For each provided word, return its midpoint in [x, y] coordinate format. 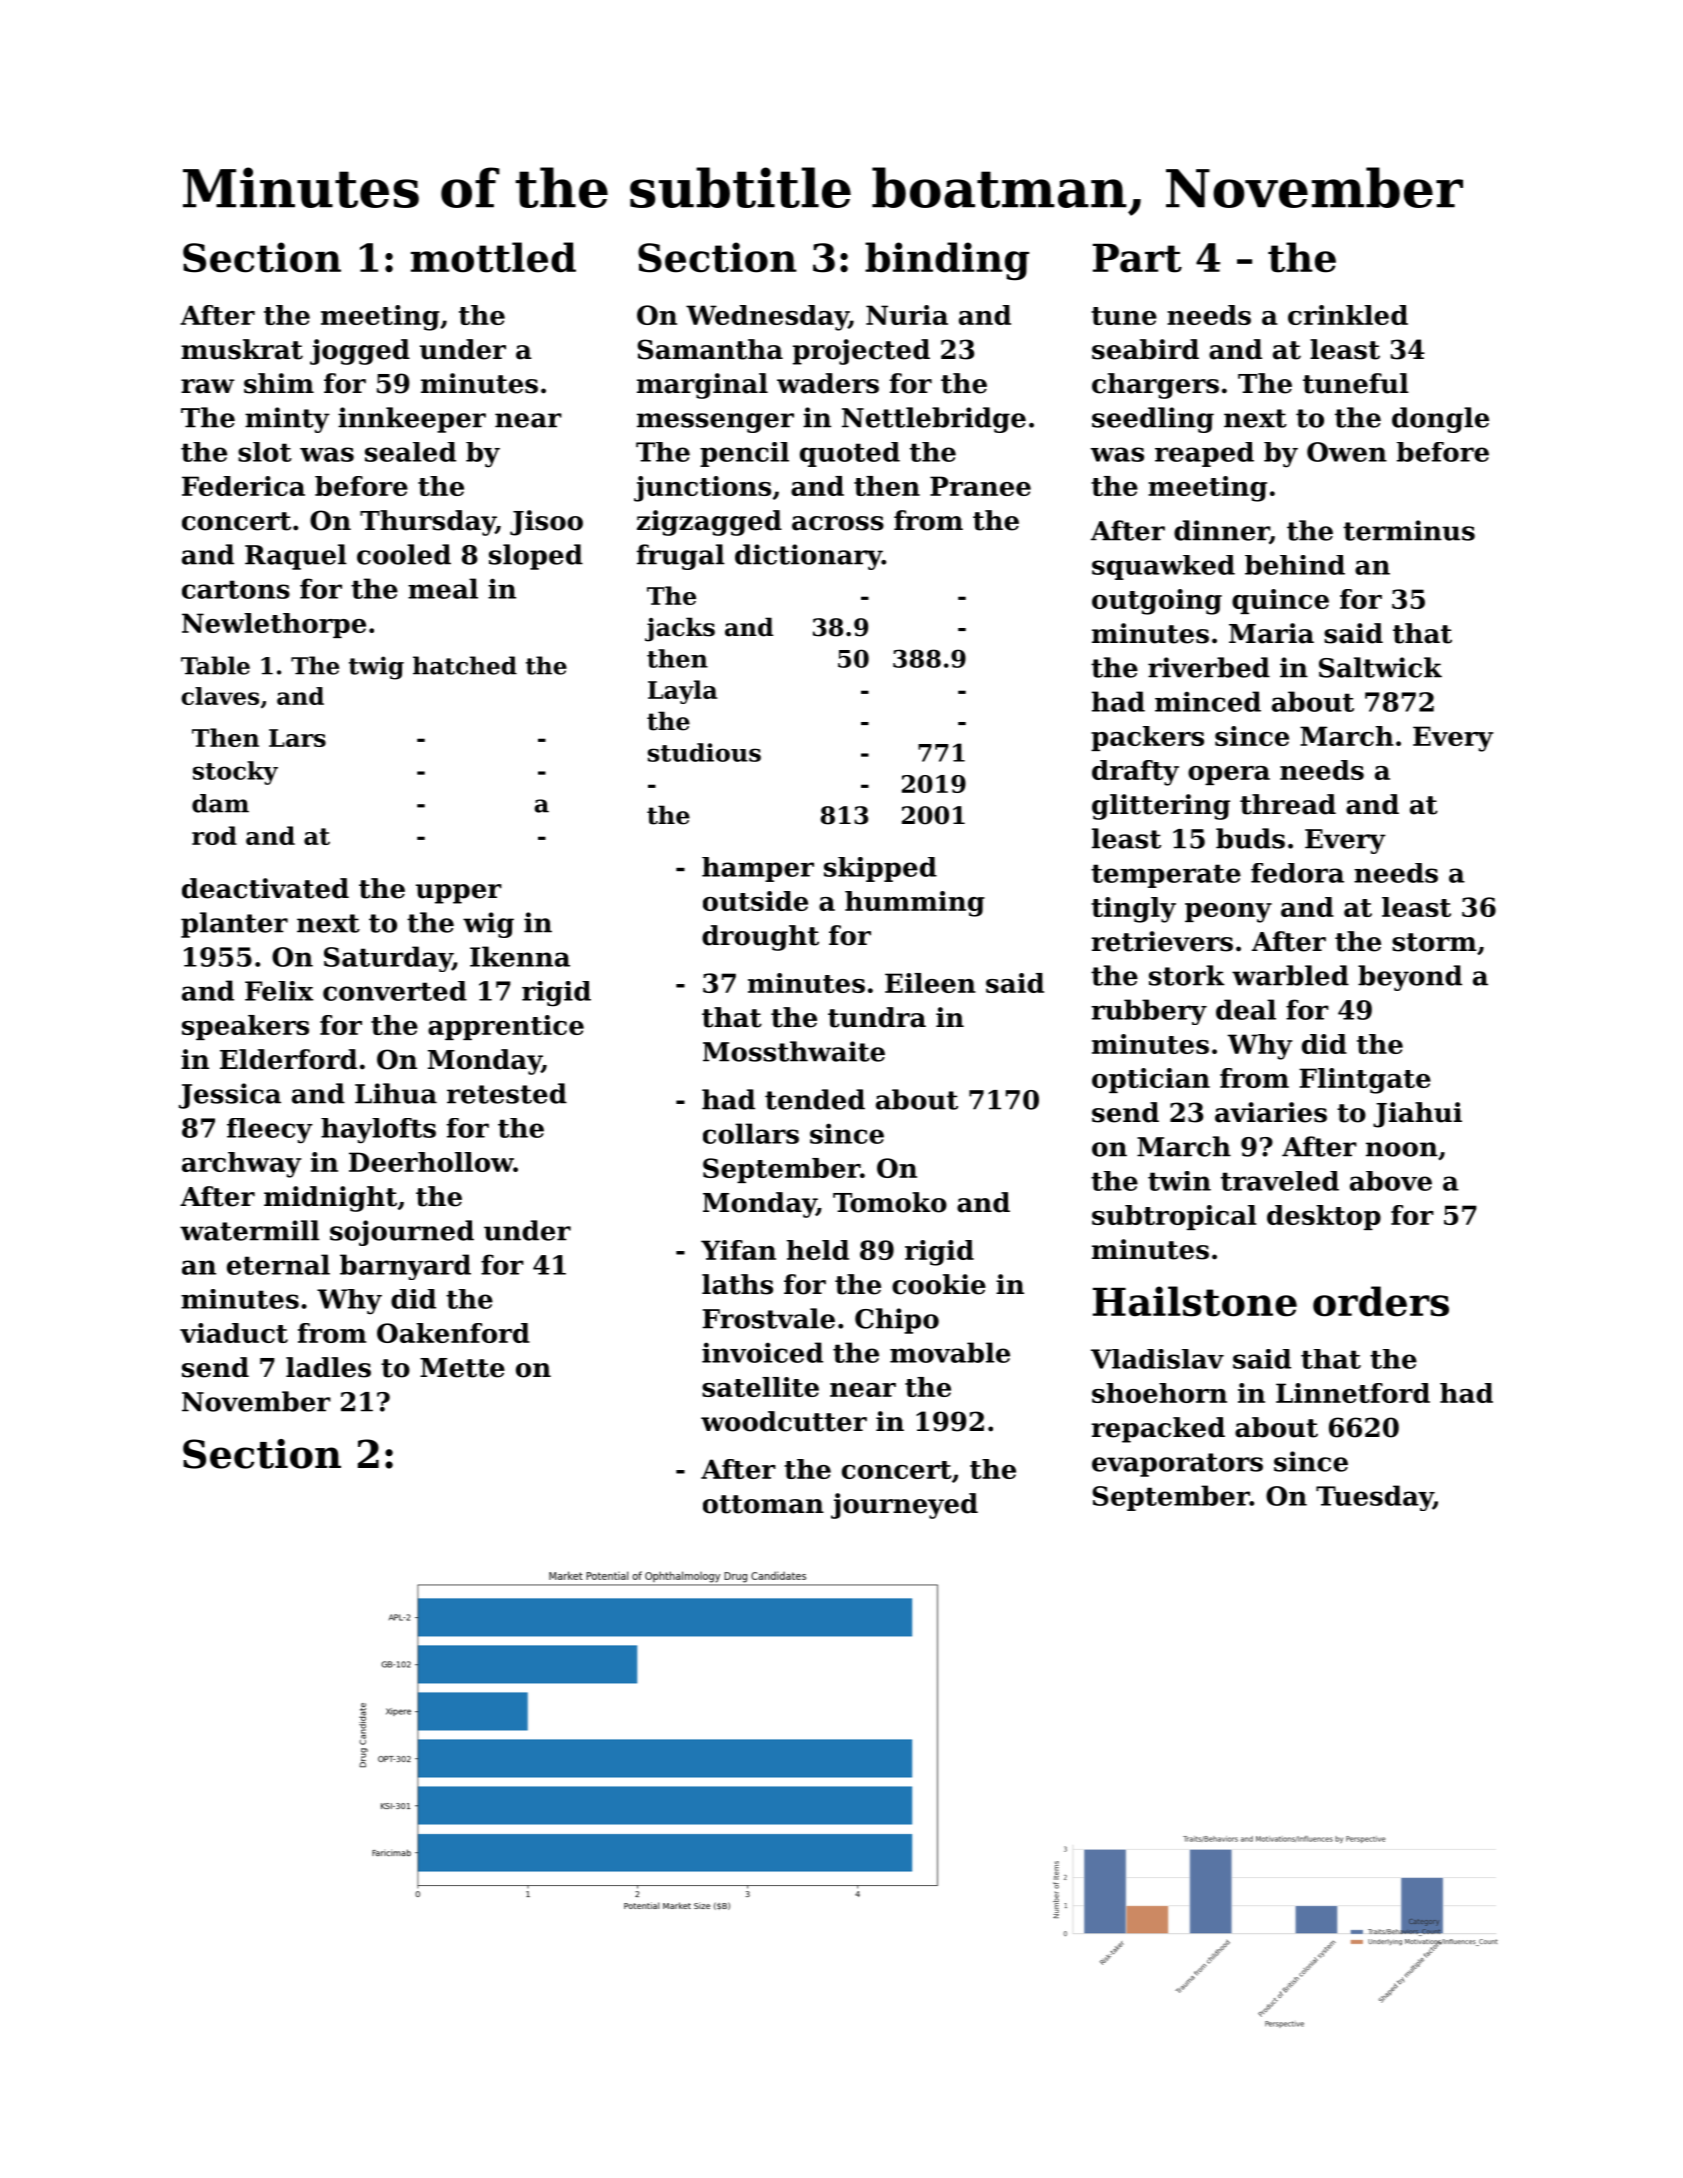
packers [1147, 738]
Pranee [980, 486]
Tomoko [890, 1202]
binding [947, 261]
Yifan [738, 1250]
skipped [880, 869]
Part [1137, 258]
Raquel [296, 557]
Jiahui [1417, 1115]
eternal [278, 1264]
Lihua [396, 1093]
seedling [1153, 420]
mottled [493, 257]
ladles [328, 1367]
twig [376, 668]
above [1391, 1181]
